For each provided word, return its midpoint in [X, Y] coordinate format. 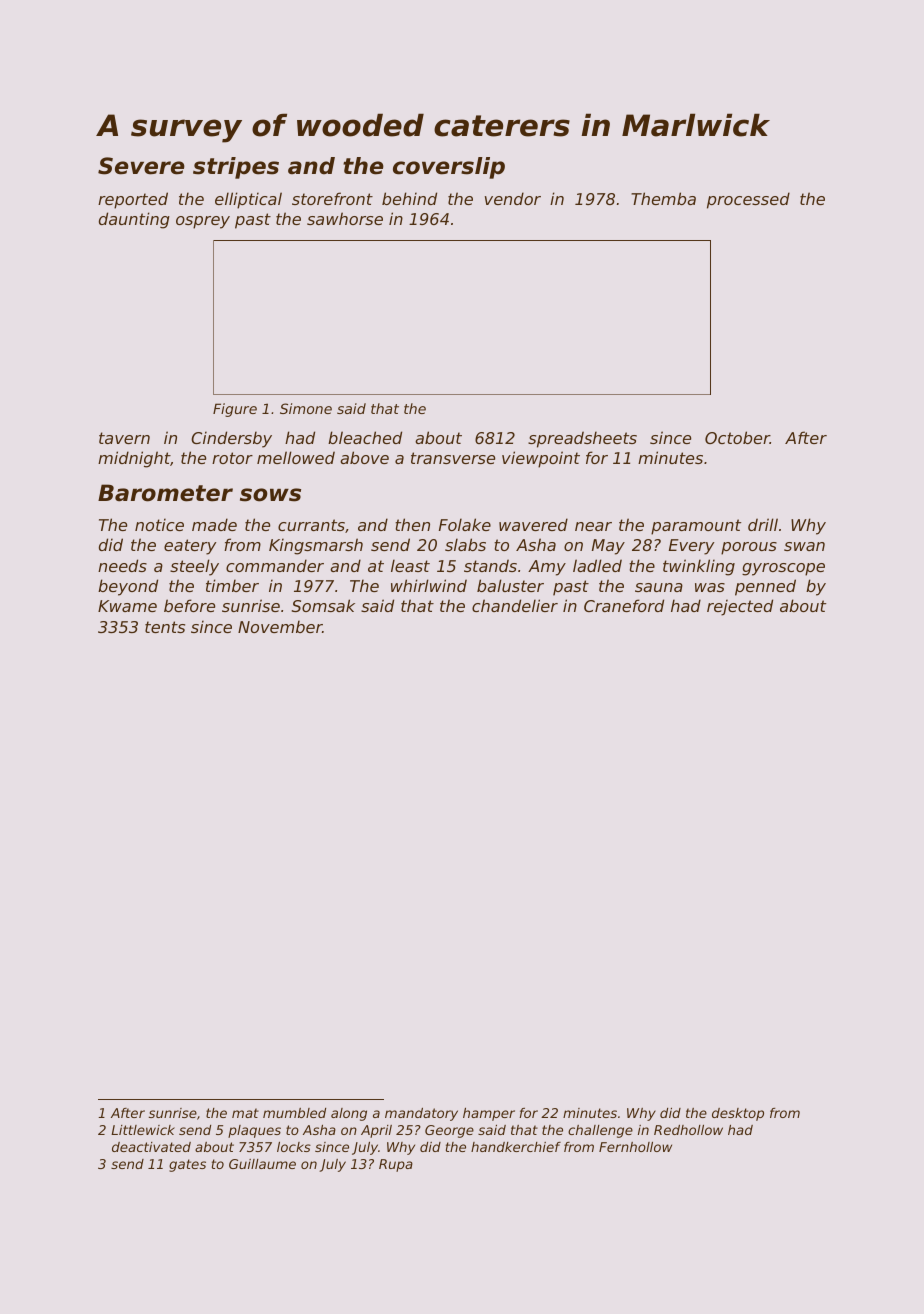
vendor [513, 198]
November [280, 626]
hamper [489, 1114]
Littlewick [143, 1130]
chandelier [515, 605]
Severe [141, 166]
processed [748, 200]
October [737, 437]
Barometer [165, 493]
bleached [365, 437]
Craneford [624, 605]
